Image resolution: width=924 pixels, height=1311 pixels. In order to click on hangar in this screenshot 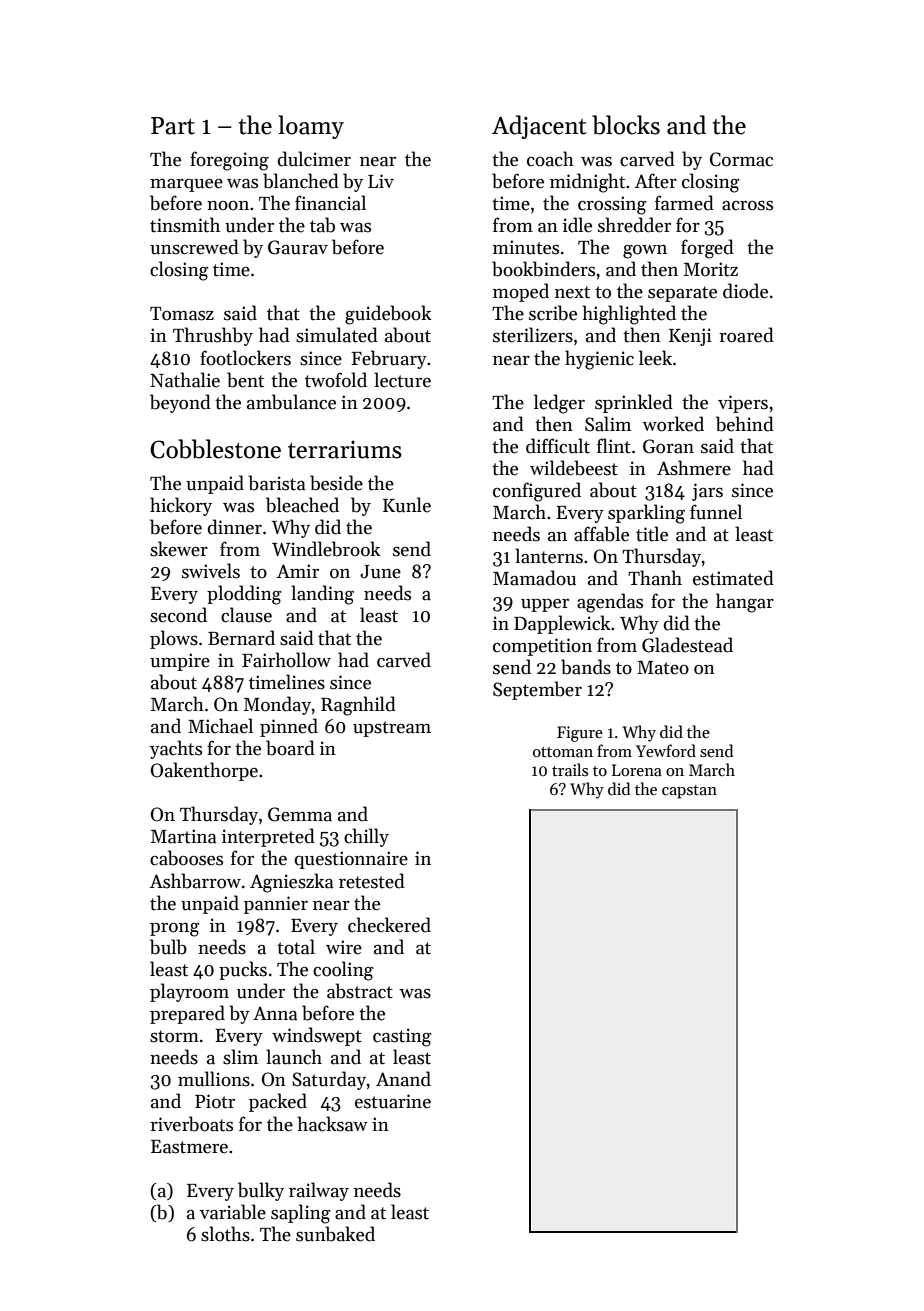, I will do `click(745, 603)`.
